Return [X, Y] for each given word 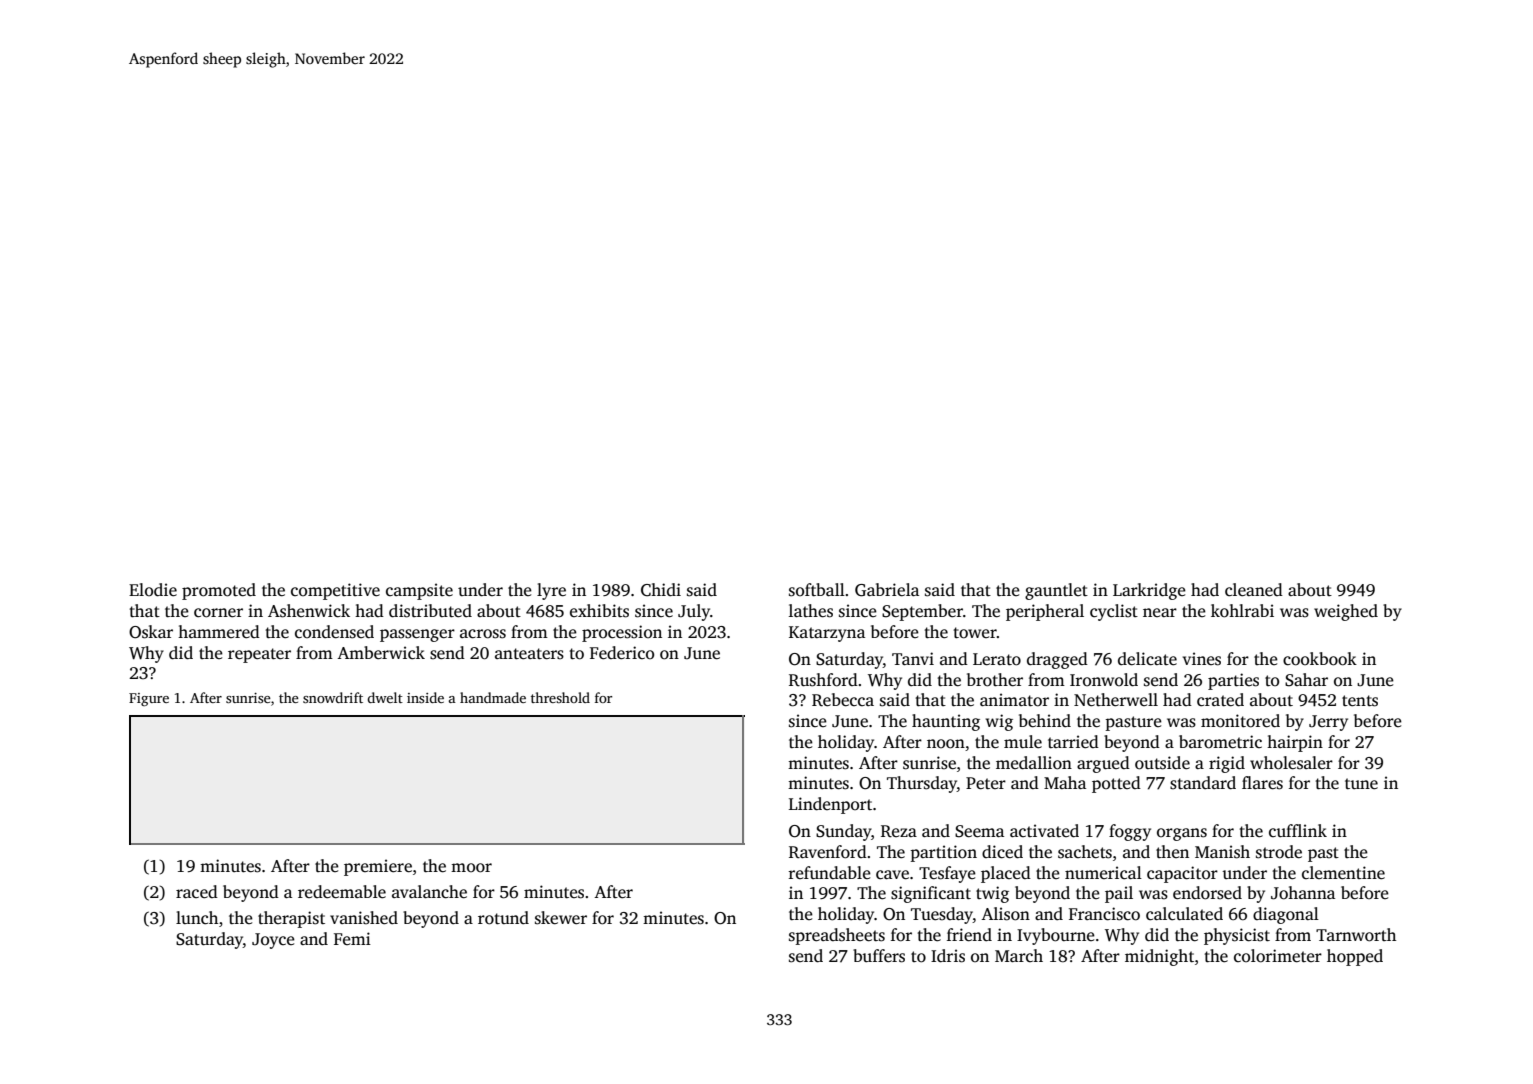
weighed [1346, 612]
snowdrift [333, 697]
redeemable [342, 892]
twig [992, 894]
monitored [1240, 721]
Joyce [273, 941]
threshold [560, 697]
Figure [149, 699]
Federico [622, 653]
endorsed [1207, 893]
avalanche [429, 892]
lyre [551, 591]
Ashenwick [309, 611]
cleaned [1254, 590]
